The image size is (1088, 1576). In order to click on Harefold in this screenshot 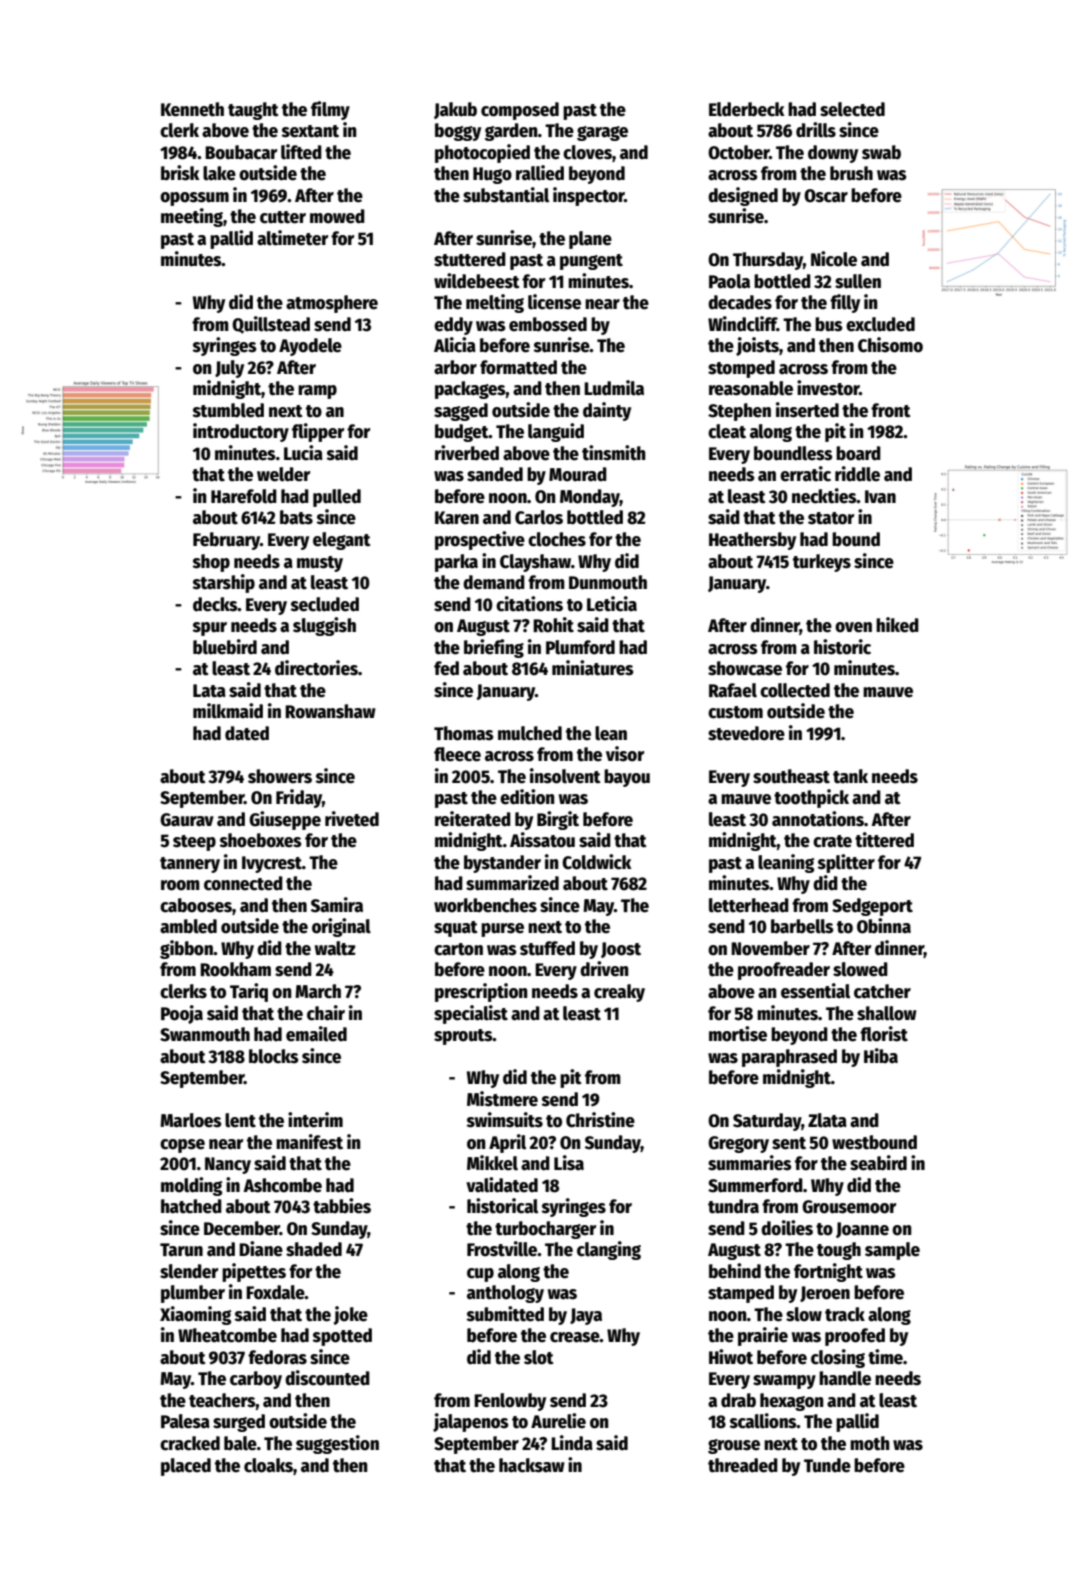, I will do `click(244, 496)`.
